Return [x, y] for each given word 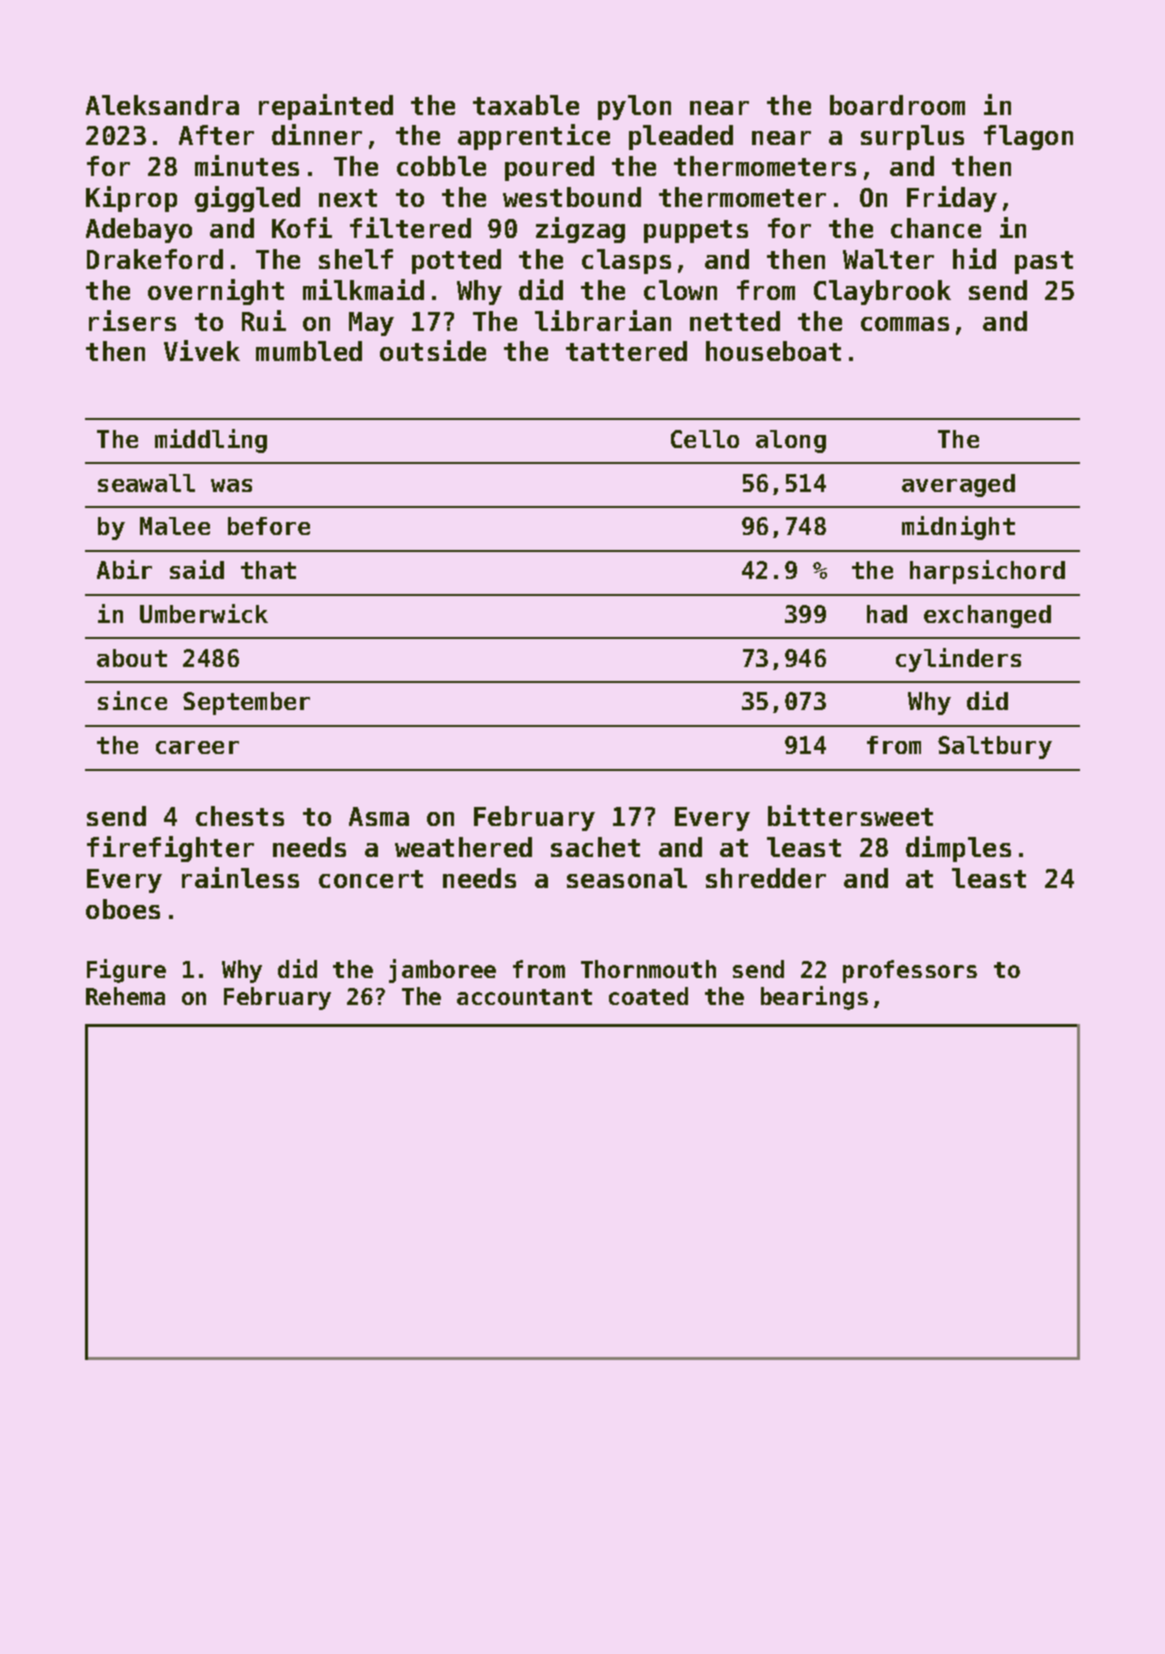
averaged [958, 485]
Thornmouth [648, 969]
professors [910, 971]
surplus [912, 137]
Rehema [125, 996]
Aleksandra [162, 105]
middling [211, 441]
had [887, 614]
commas [905, 324]
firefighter [170, 849]
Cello [705, 439]
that [268, 570]
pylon [634, 107]
